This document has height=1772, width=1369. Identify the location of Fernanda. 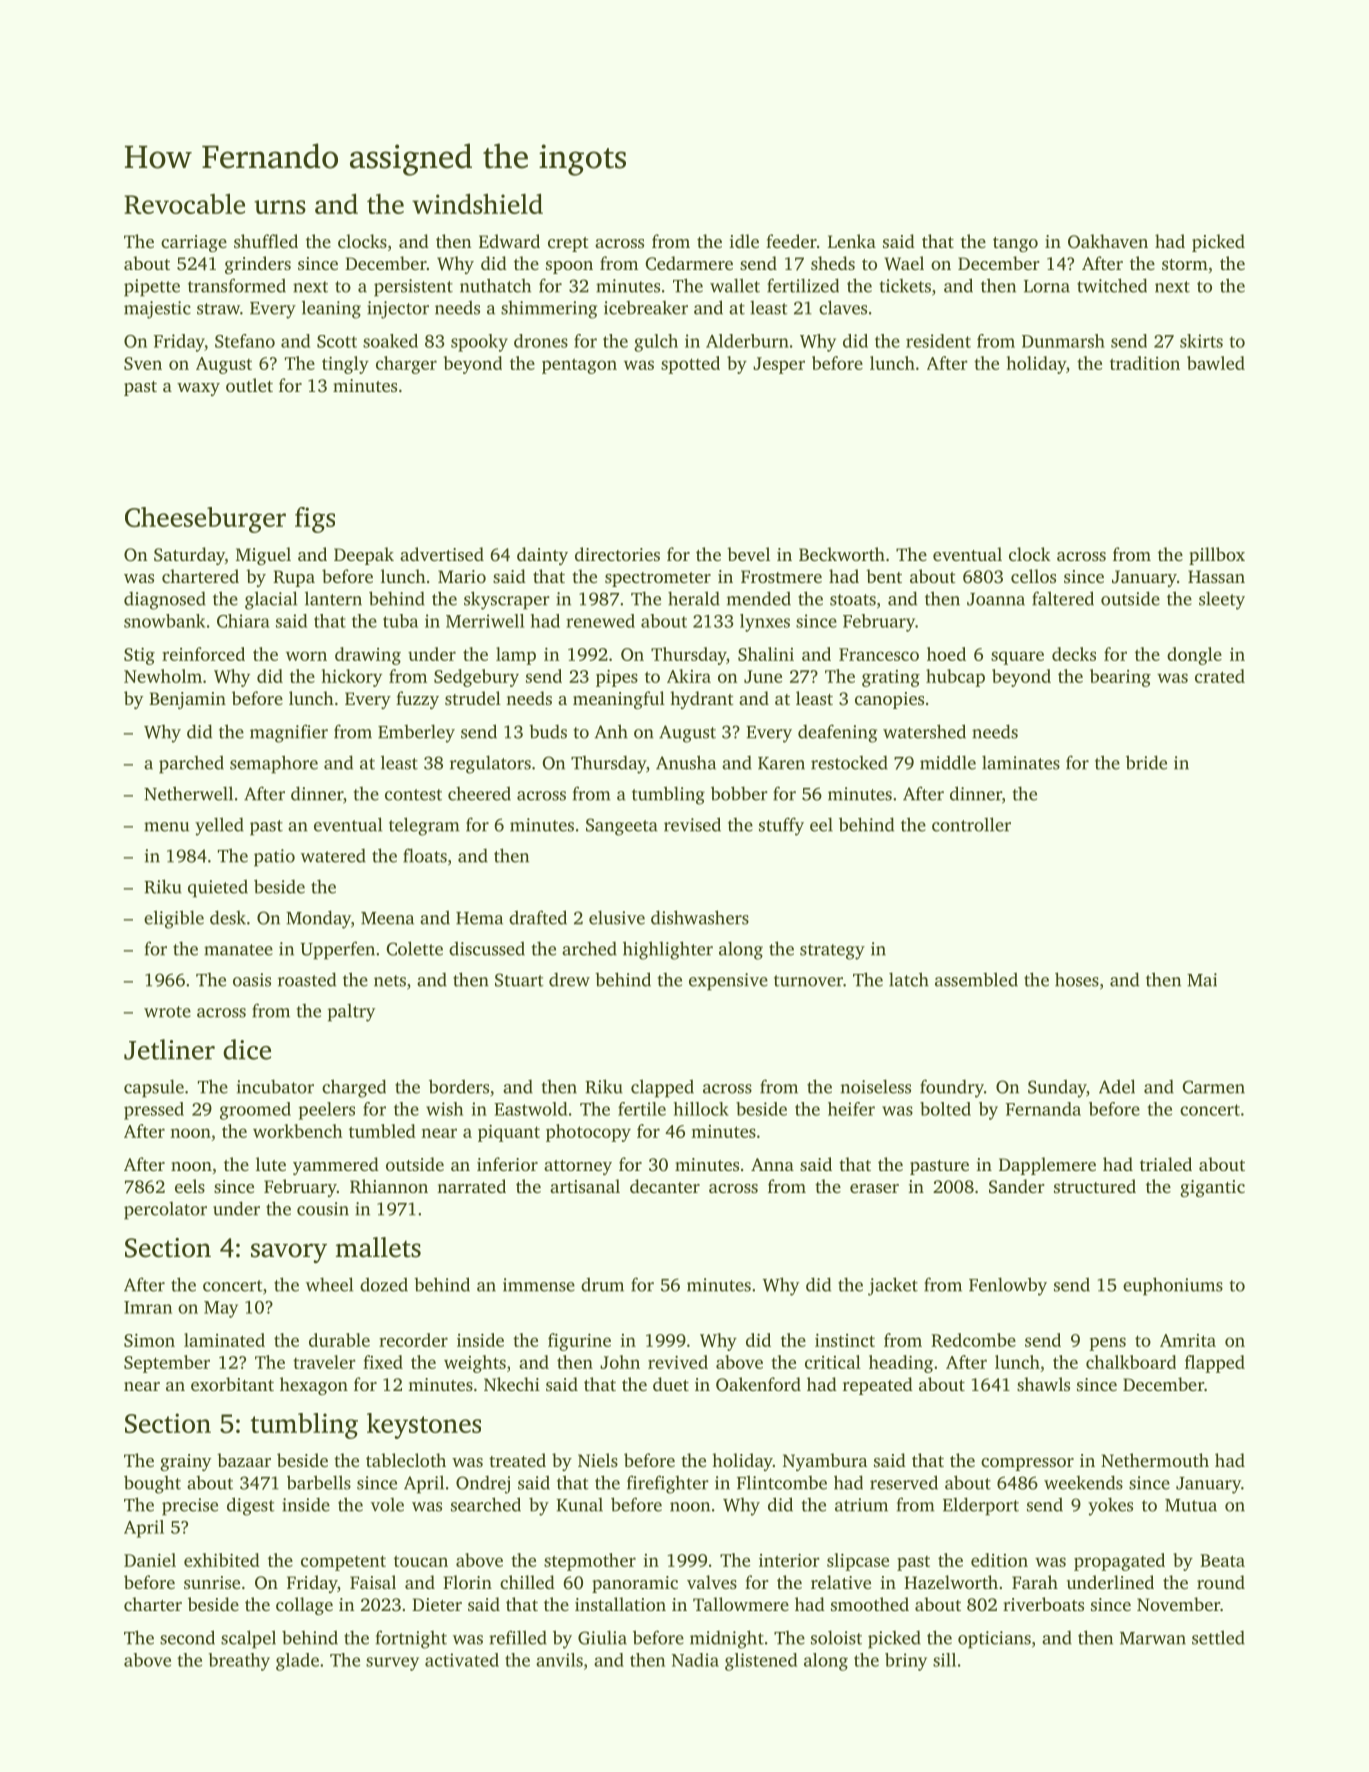
(1043, 1109).
